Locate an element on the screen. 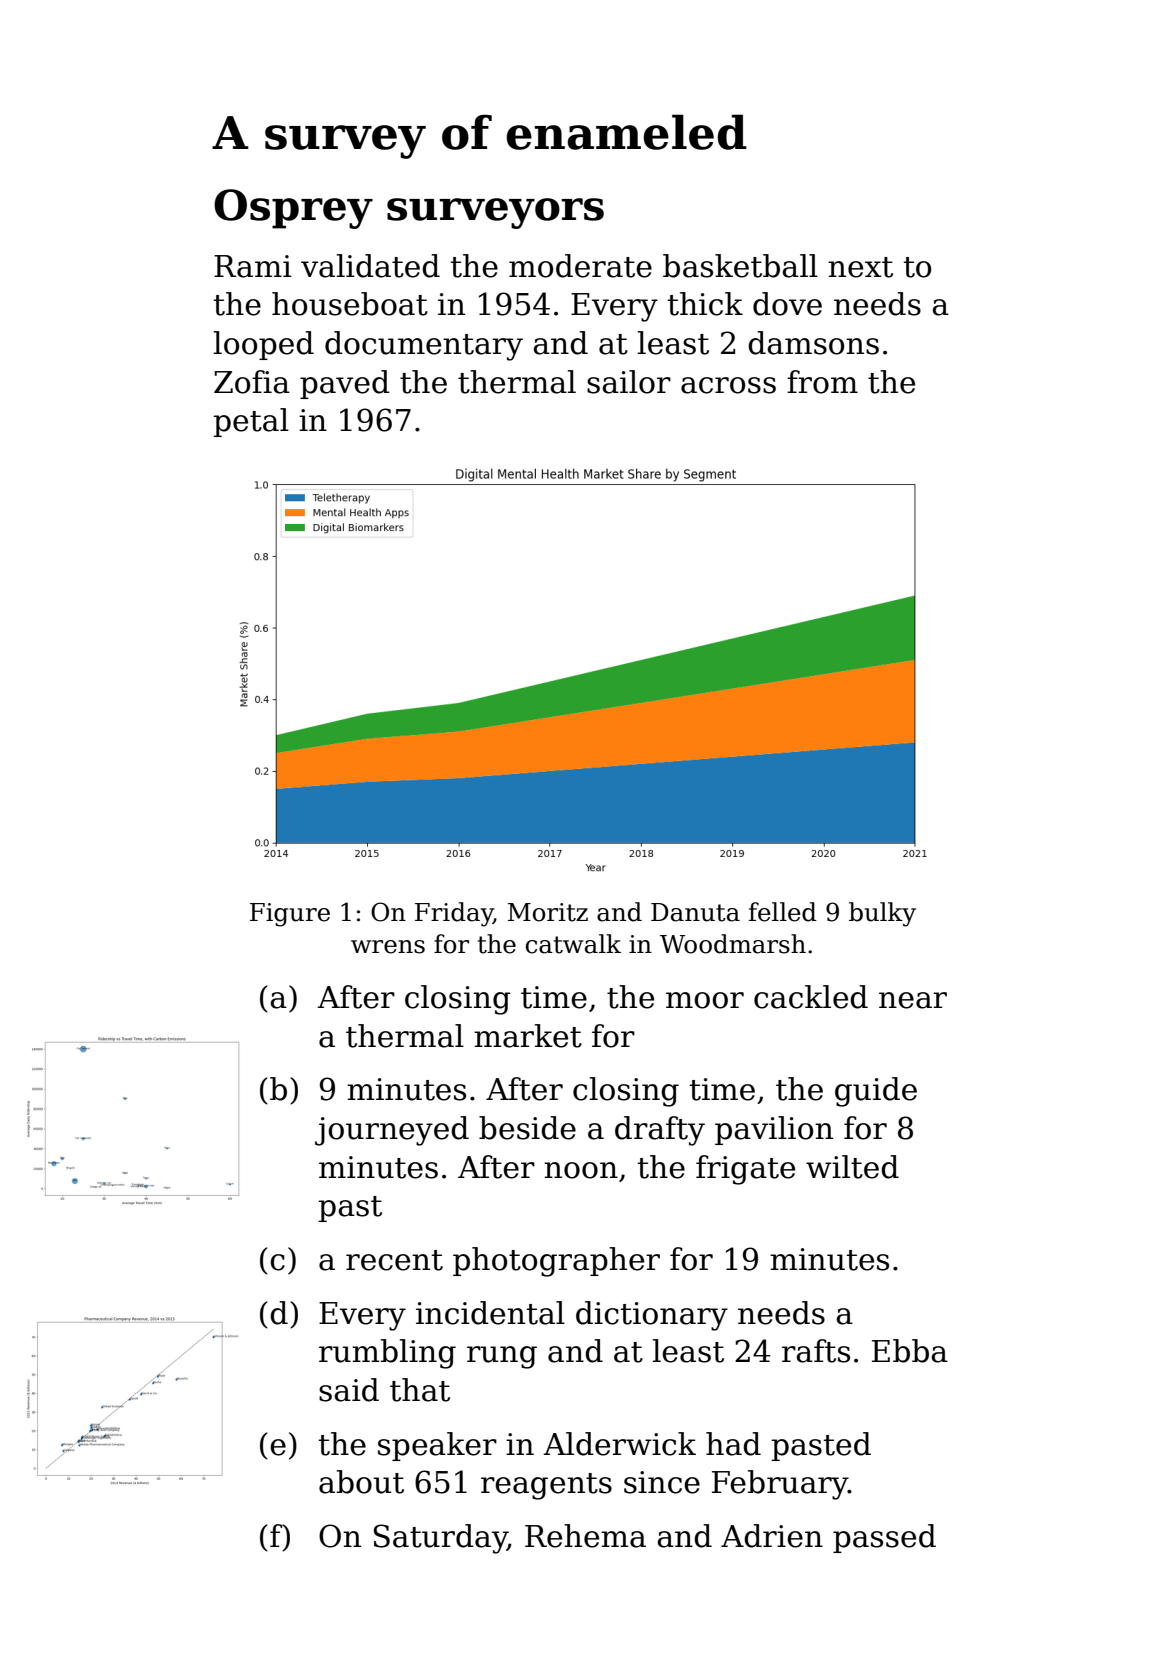  near is located at coordinates (913, 1000).
